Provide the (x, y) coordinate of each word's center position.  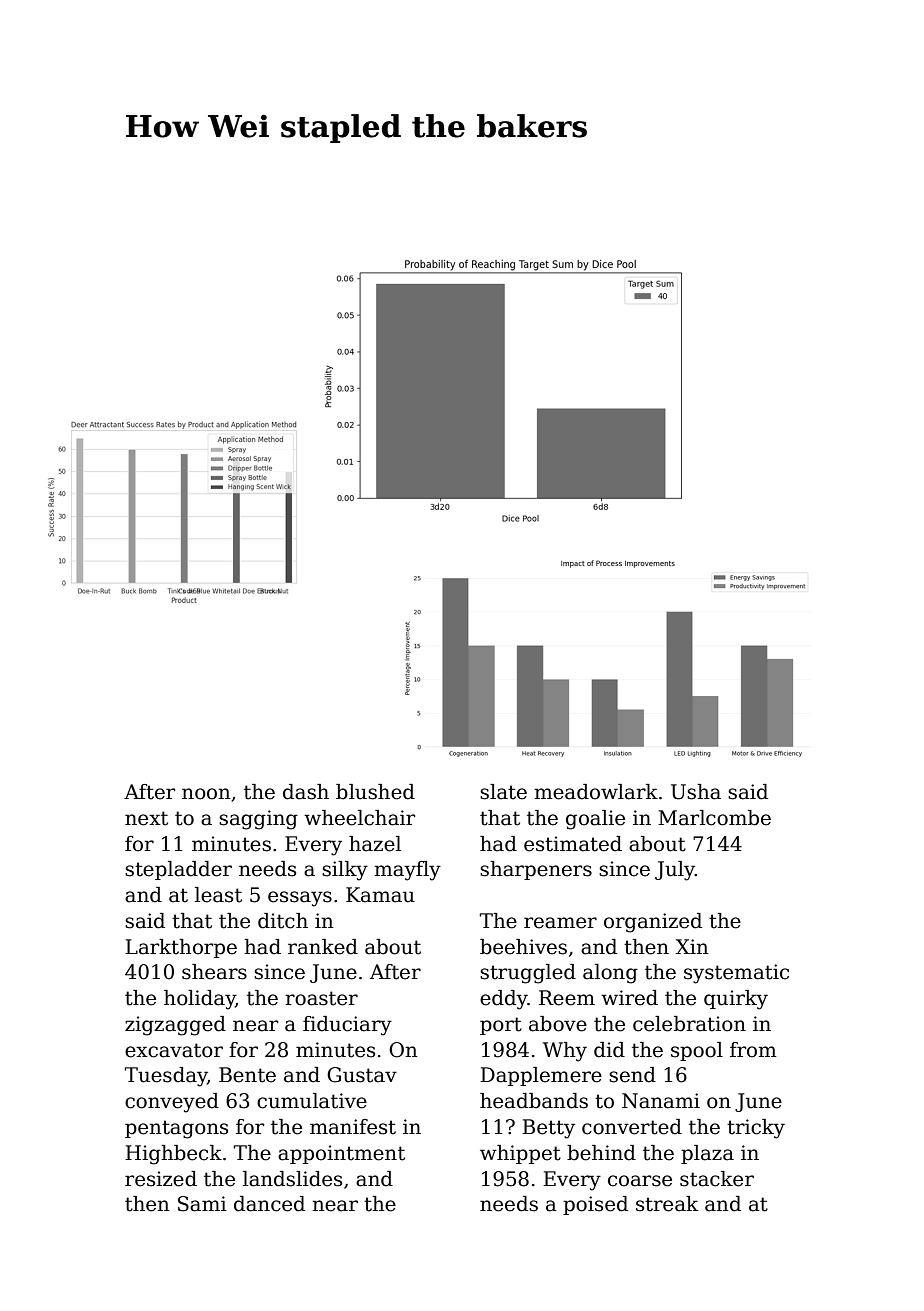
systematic (736, 974)
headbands (534, 1101)
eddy (504, 1000)
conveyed (172, 1103)
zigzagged (175, 1026)
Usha (696, 792)
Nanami (661, 1101)
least (218, 895)
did (609, 1050)
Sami (202, 1204)
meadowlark (596, 792)
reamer (560, 923)
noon (206, 794)
